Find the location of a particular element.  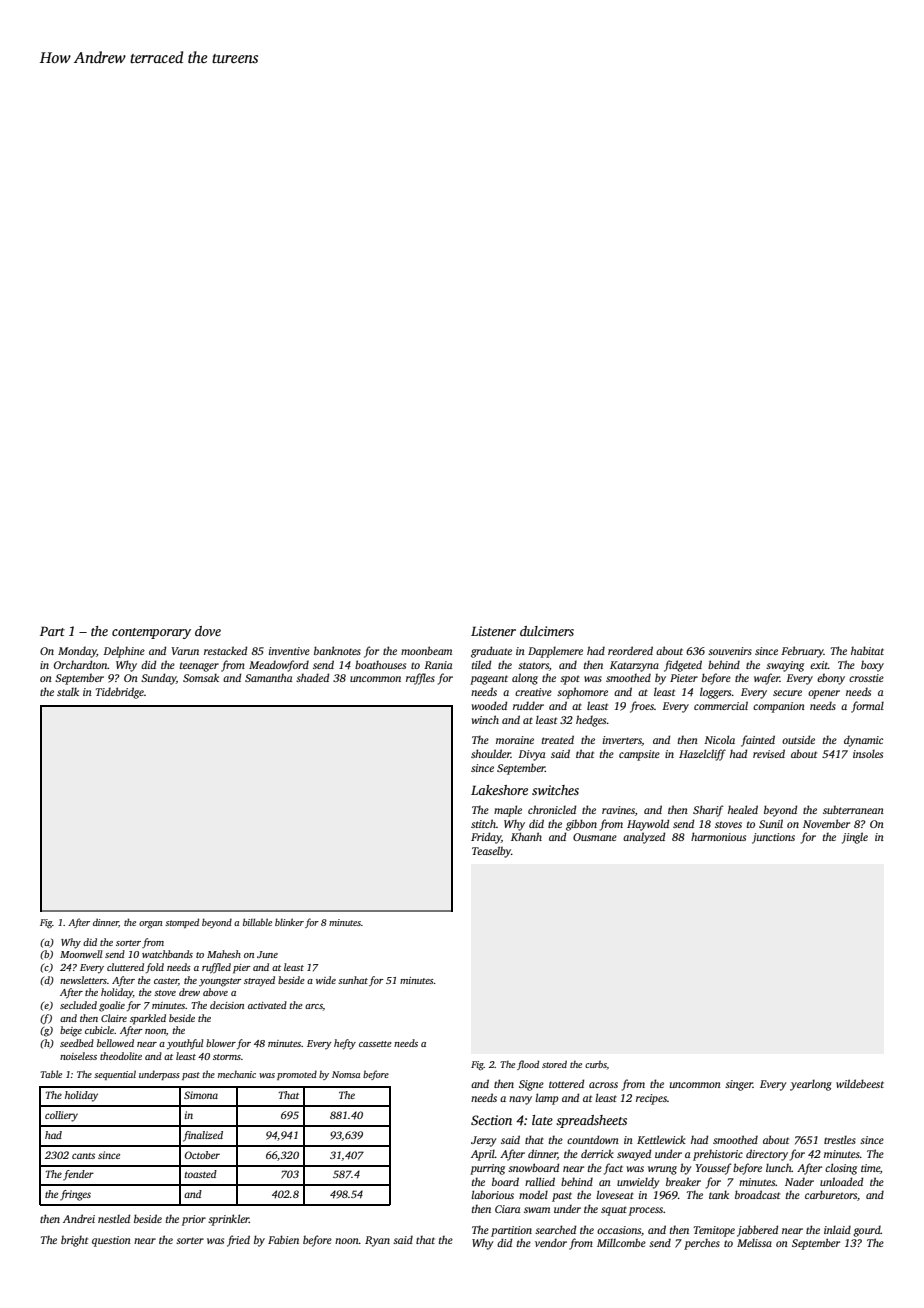

beige is located at coordinates (71, 1031).
